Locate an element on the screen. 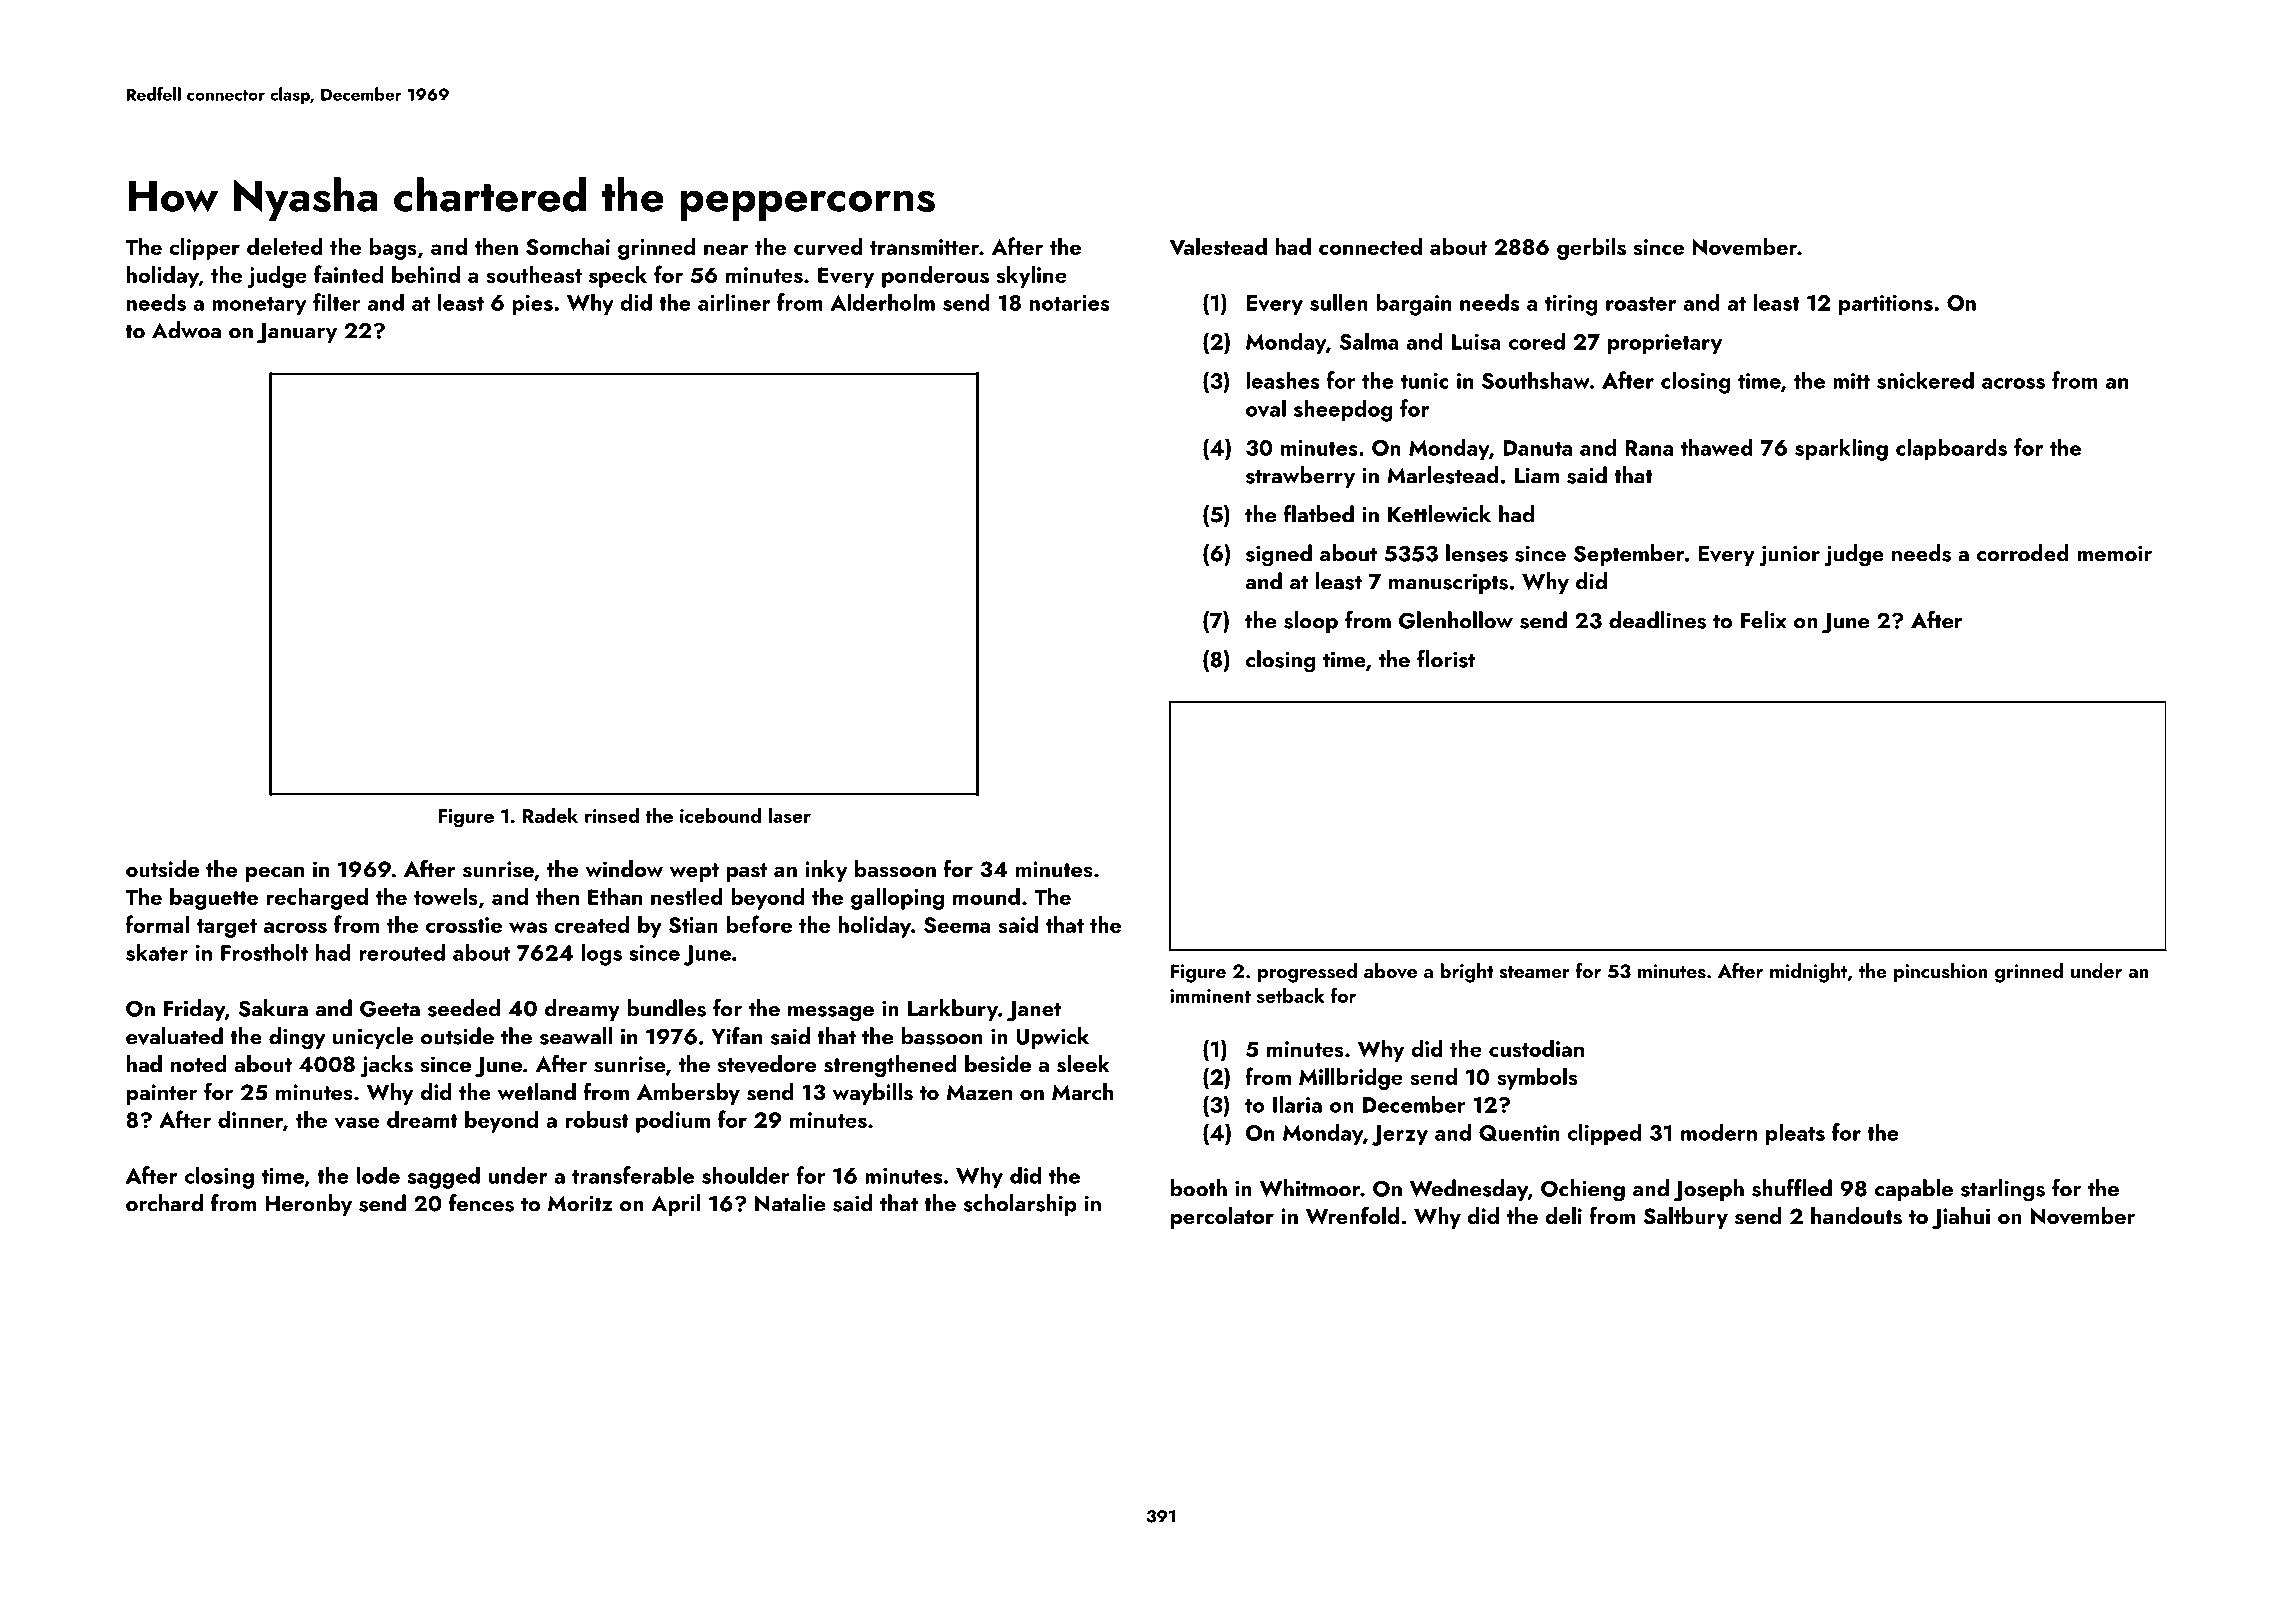 The width and height of the screenshot is (2292, 1620). noted is located at coordinates (199, 1063).
